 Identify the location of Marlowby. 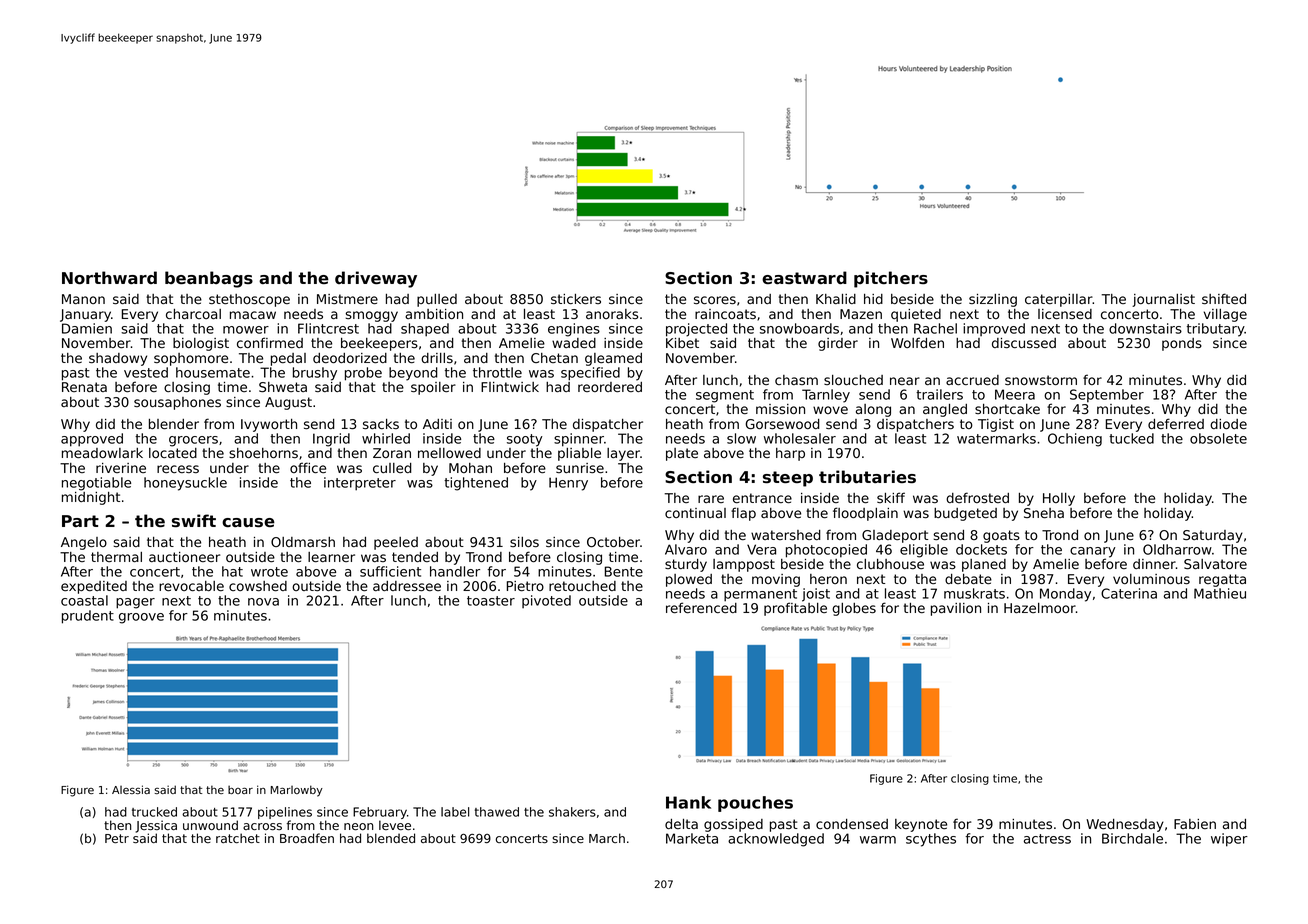
(296, 791).
